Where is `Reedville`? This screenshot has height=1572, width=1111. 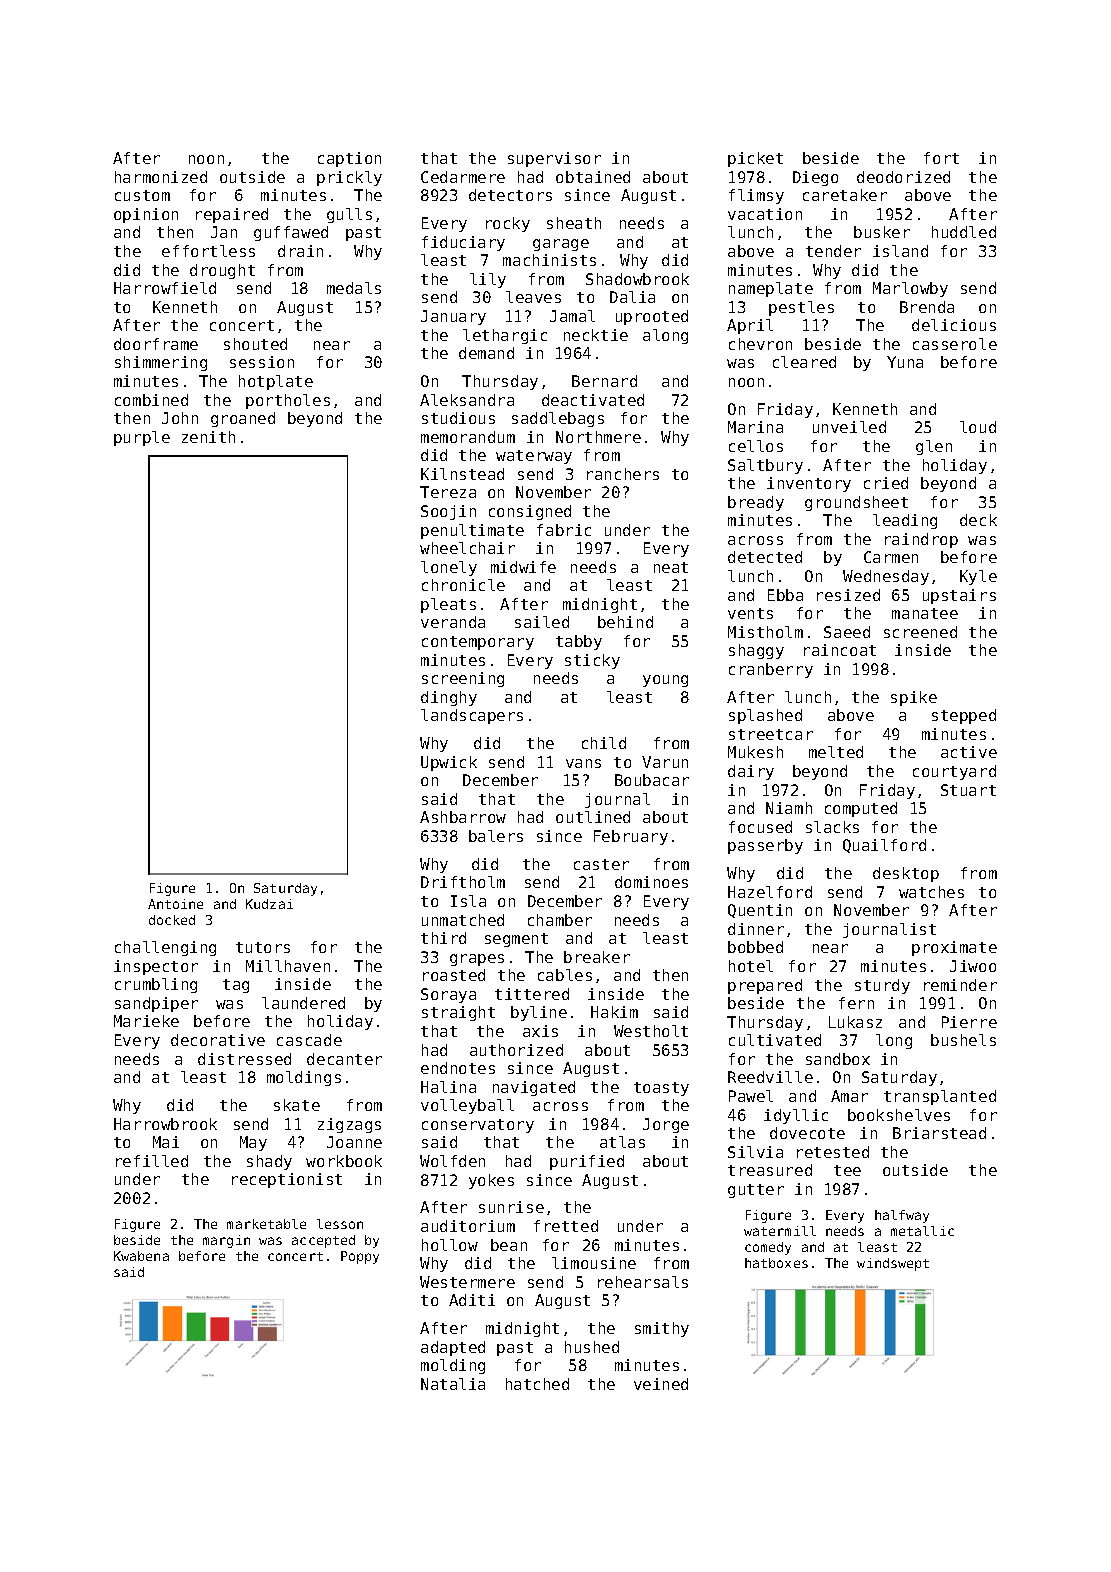 Reedville is located at coordinates (770, 1077).
